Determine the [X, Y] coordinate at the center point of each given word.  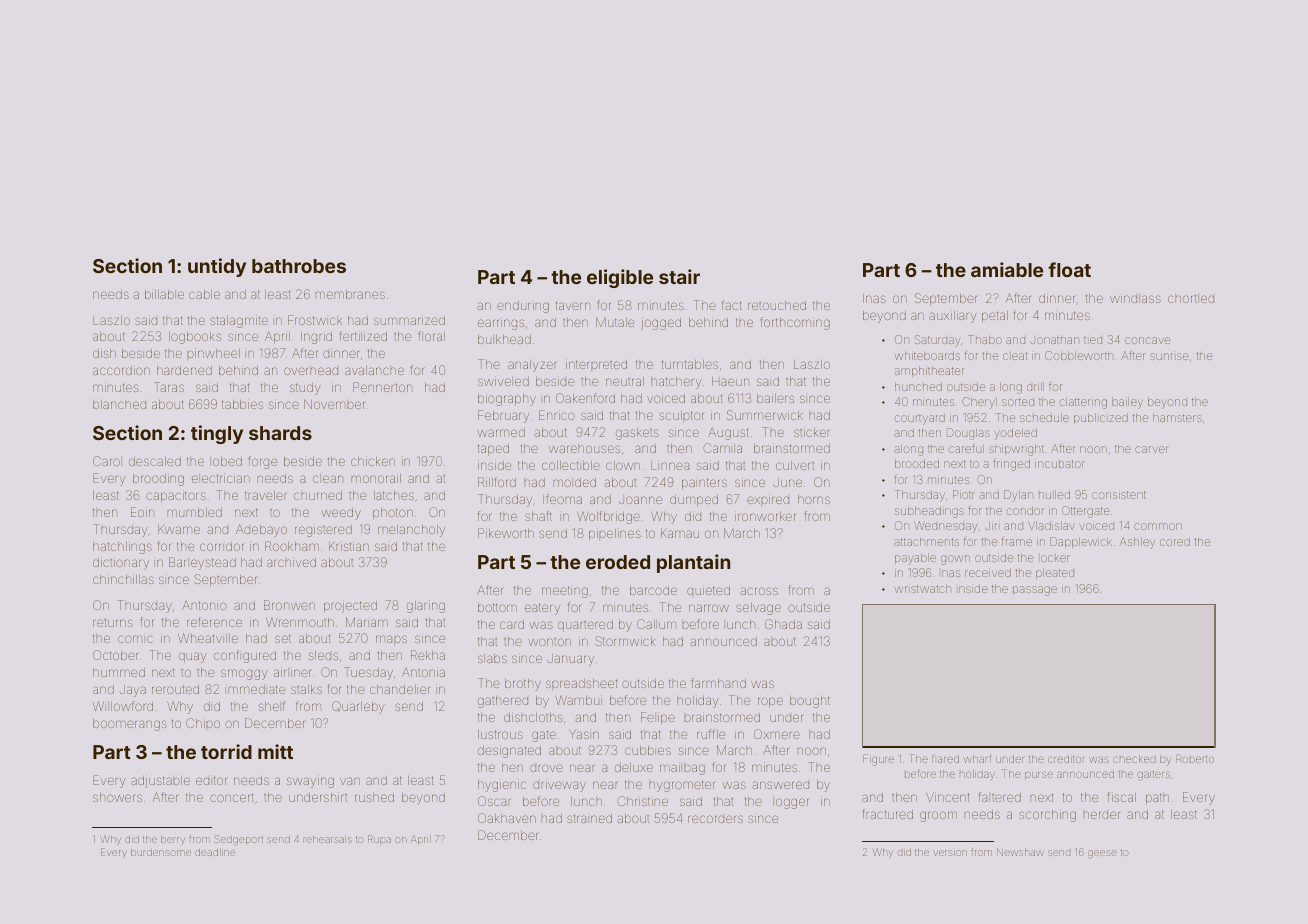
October [115, 655]
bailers [775, 398]
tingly [217, 434]
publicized [1101, 419]
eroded [618, 562]
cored [1175, 542]
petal [995, 316]
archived [291, 562]
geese [1102, 854]
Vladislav [1051, 525]
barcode [653, 590]
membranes [350, 294]
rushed [374, 797]
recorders [715, 819]
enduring [523, 307]
